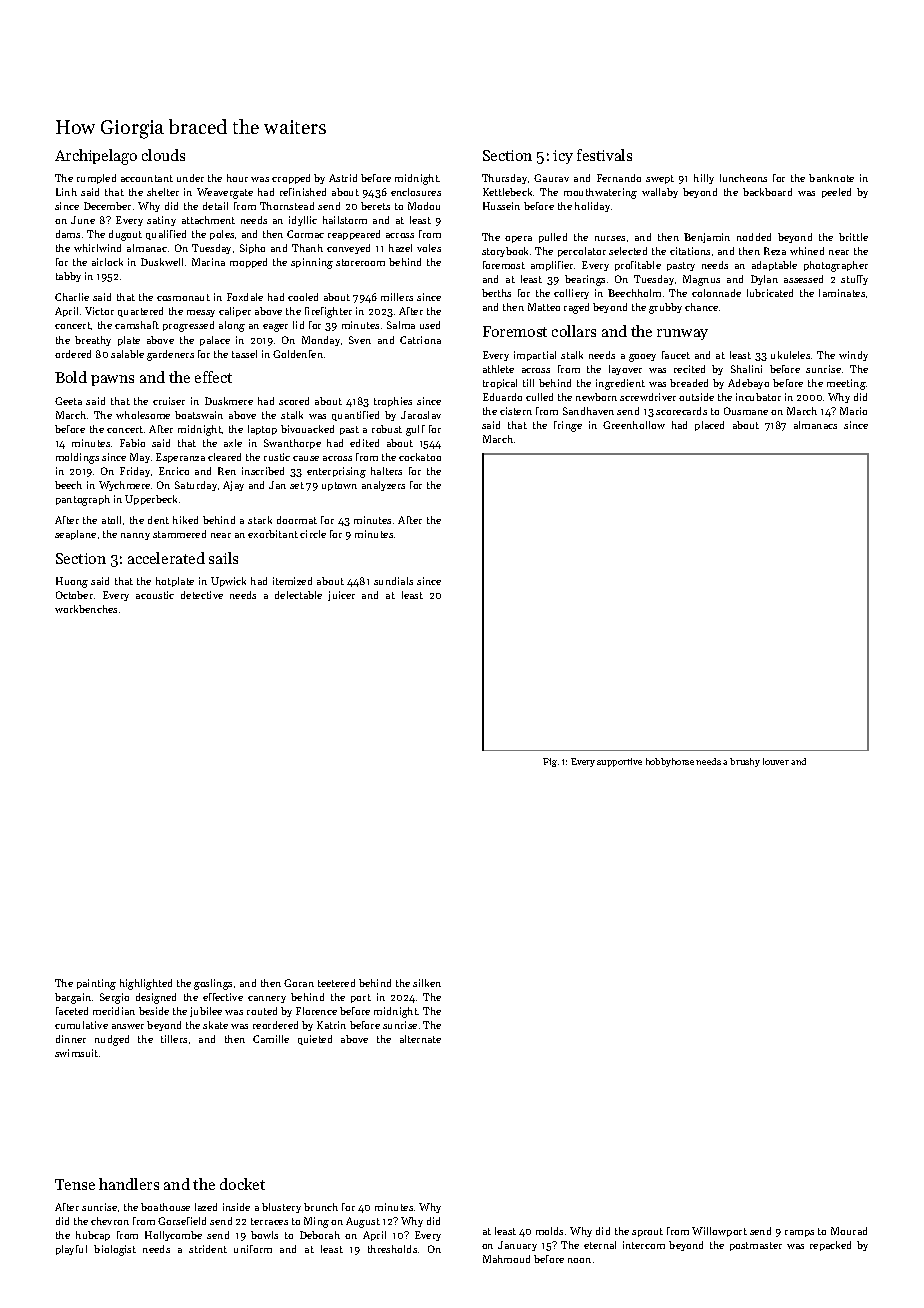 This page has height=1308, width=924. Describe the element at coordinates (180, 458) in the page. I see `Esperanza` at that location.
